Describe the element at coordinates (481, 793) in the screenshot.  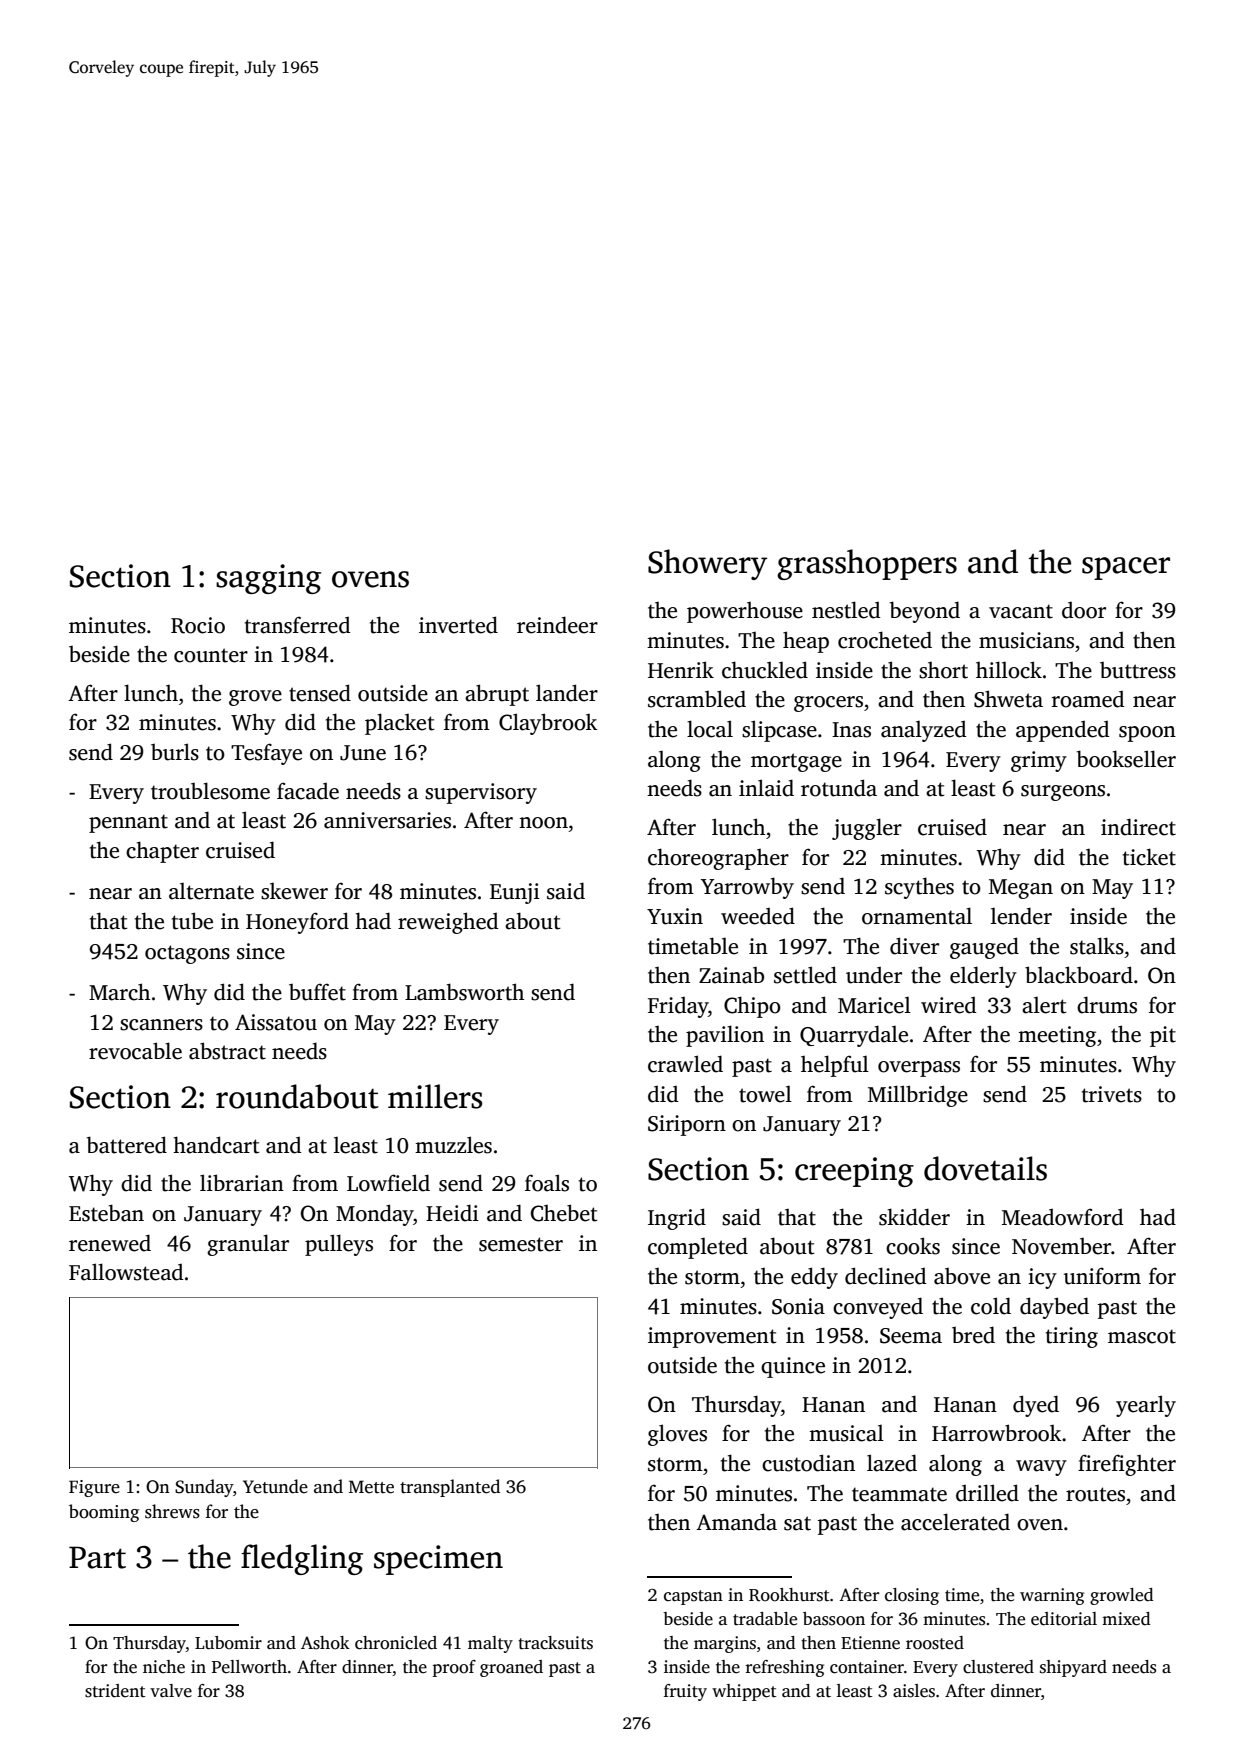
I see `supervisory` at that location.
